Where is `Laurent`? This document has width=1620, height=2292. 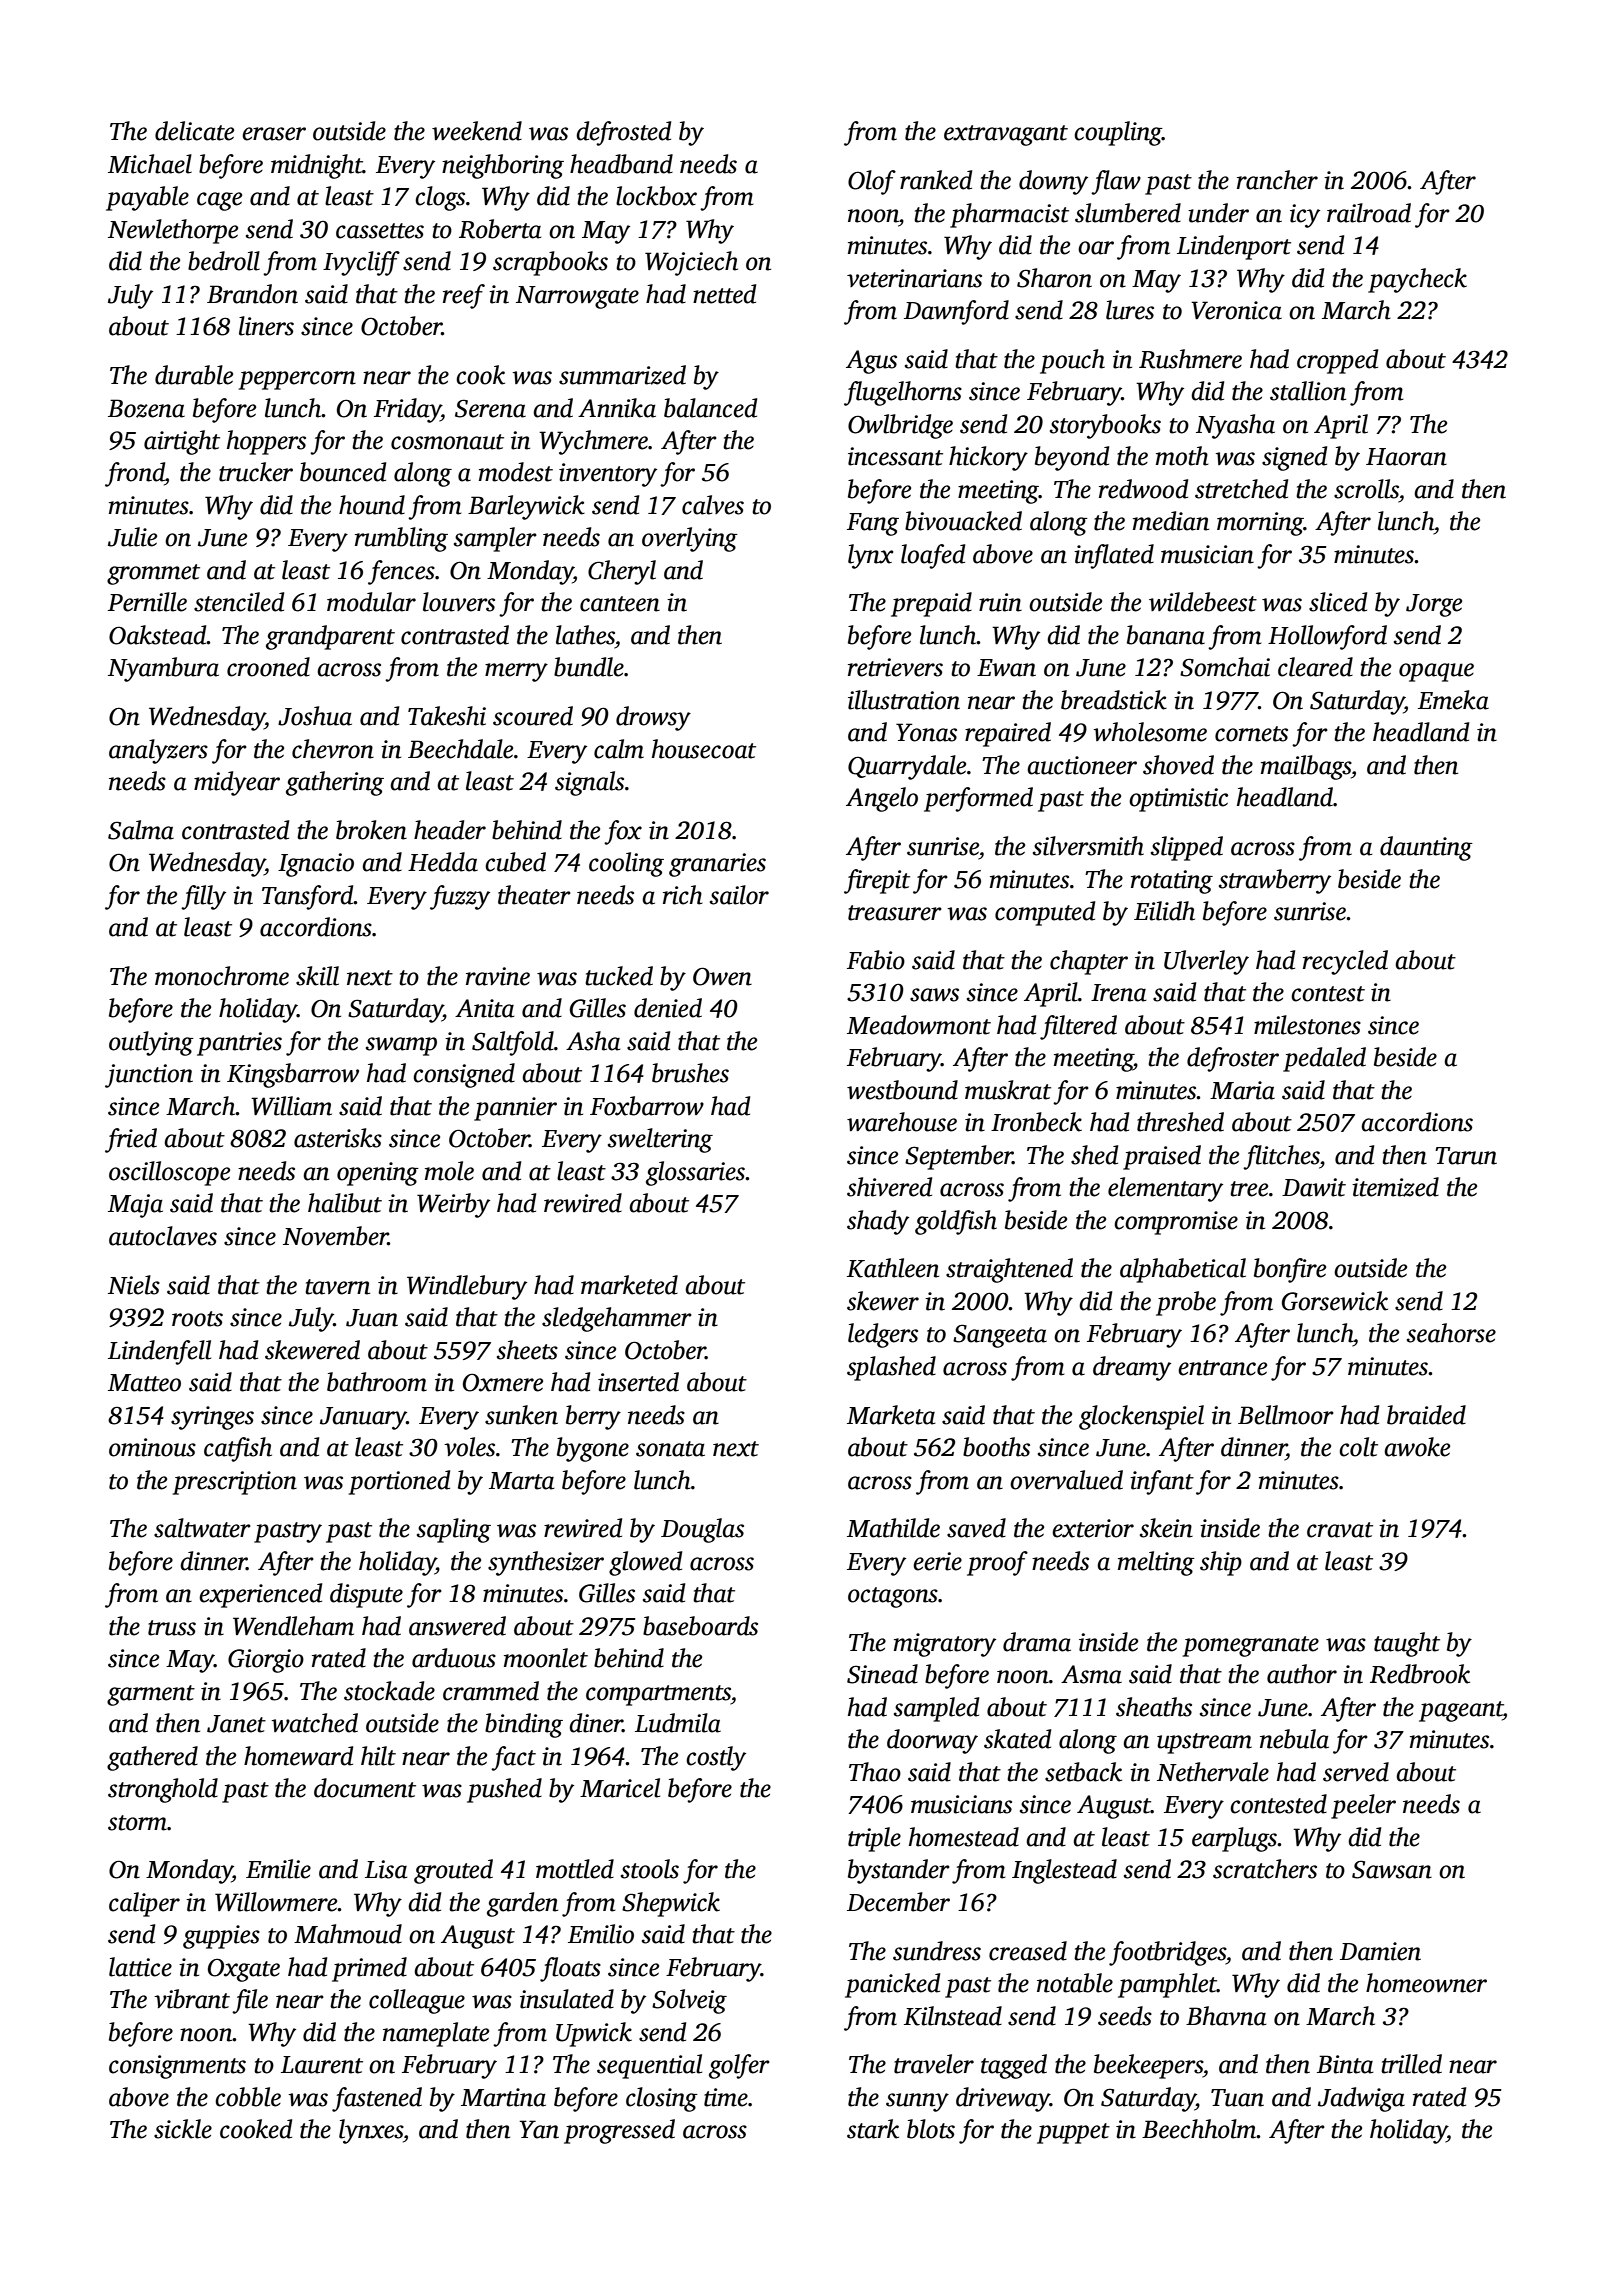 Laurent is located at coordinates (322, 2065).
